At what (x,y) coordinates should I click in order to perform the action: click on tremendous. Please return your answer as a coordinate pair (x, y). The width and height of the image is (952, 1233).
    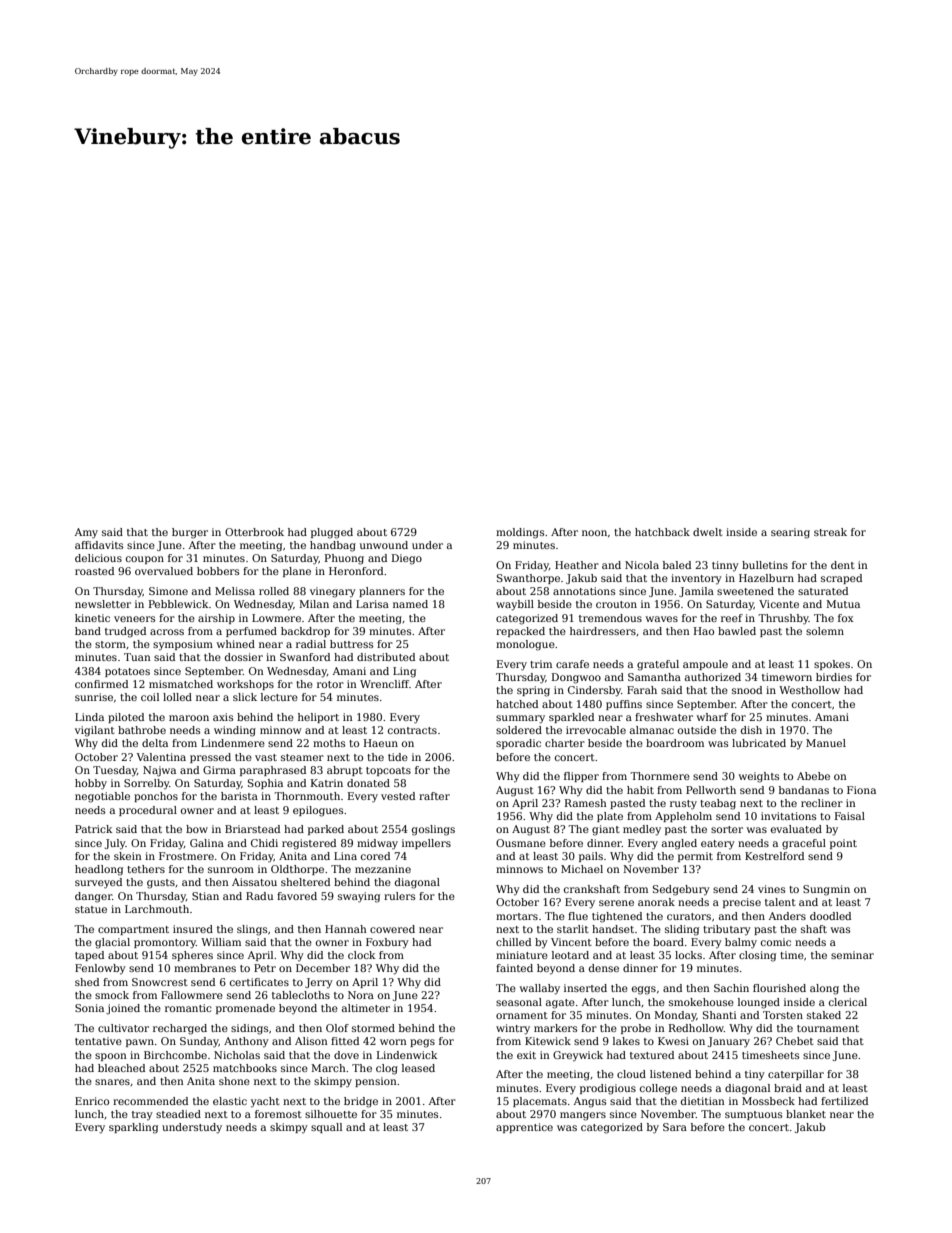
    Looking at the image, I should click on (610, 618).
